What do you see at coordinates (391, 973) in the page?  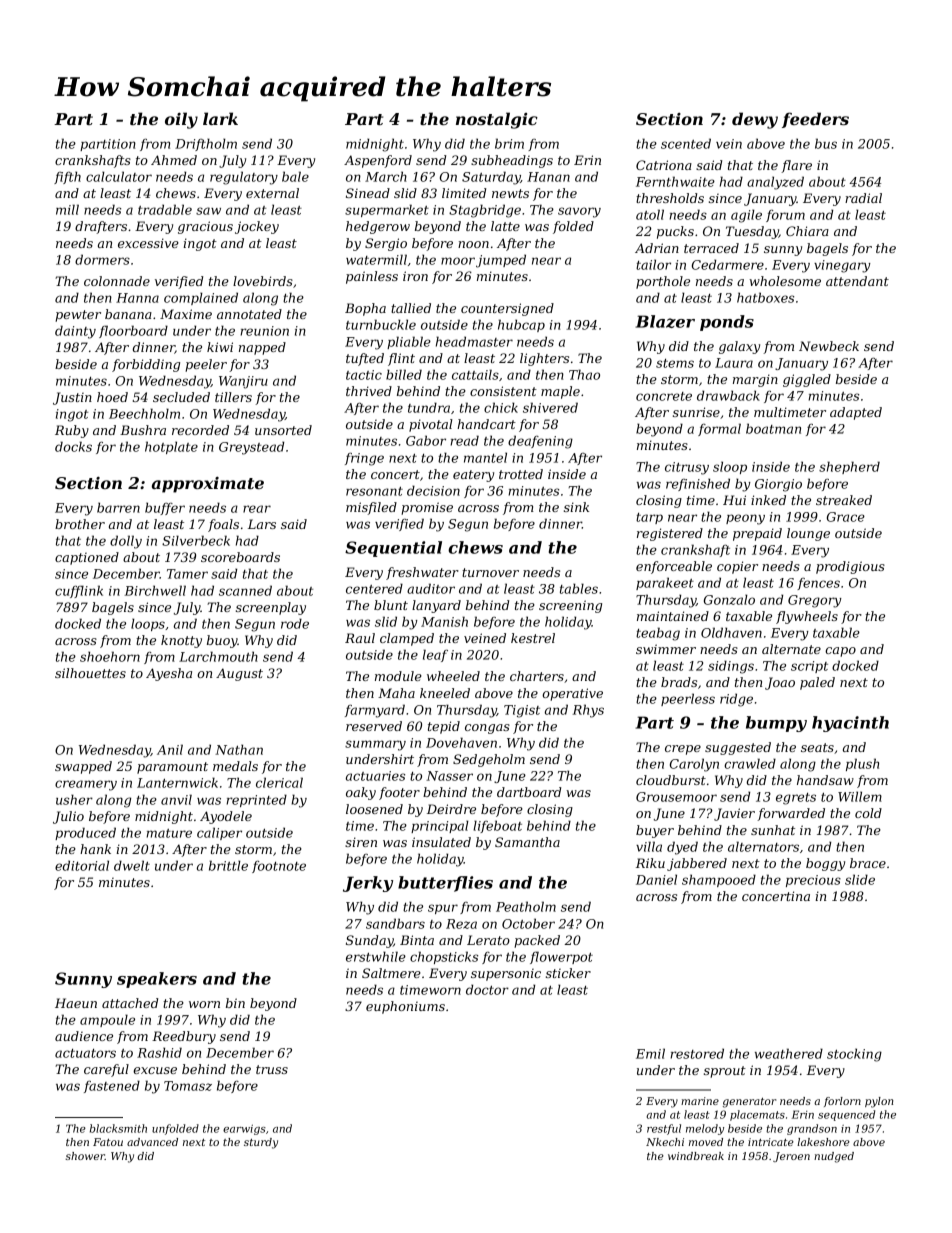 I see `Saltmere` at bounding box center [391, 973].
